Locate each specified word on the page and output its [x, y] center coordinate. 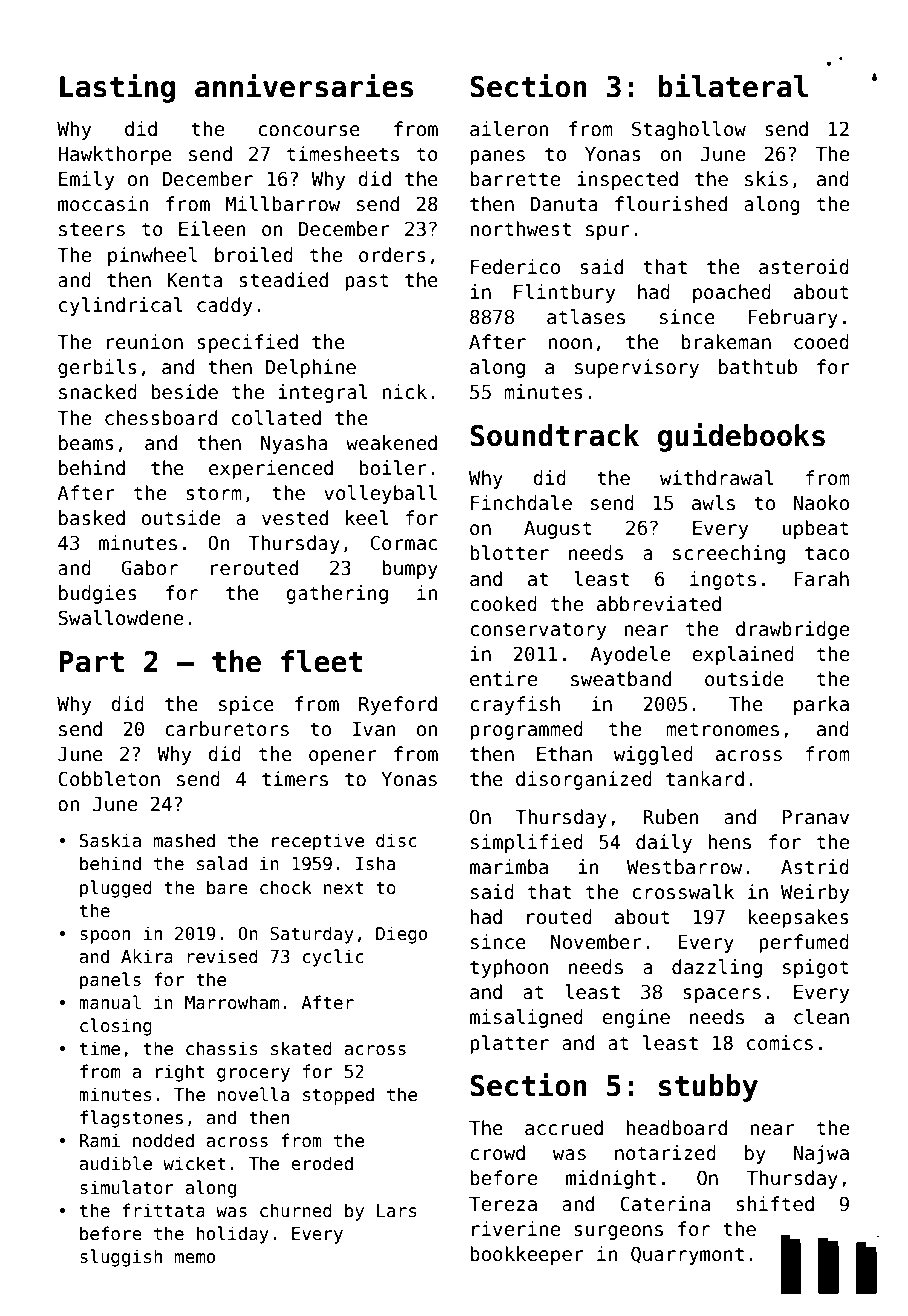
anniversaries [304, 86]
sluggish [121, 1258]
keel [367, 518]
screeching [729, 554]
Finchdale [521, 503]
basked [92, 518]
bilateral [733, 86]
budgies [98, 594]
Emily [86, 180]
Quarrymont [687, 1255]
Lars [397, 1211]
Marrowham [232, 1002]
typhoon [509, 968]
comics [780, 1043]
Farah [821, 579]
